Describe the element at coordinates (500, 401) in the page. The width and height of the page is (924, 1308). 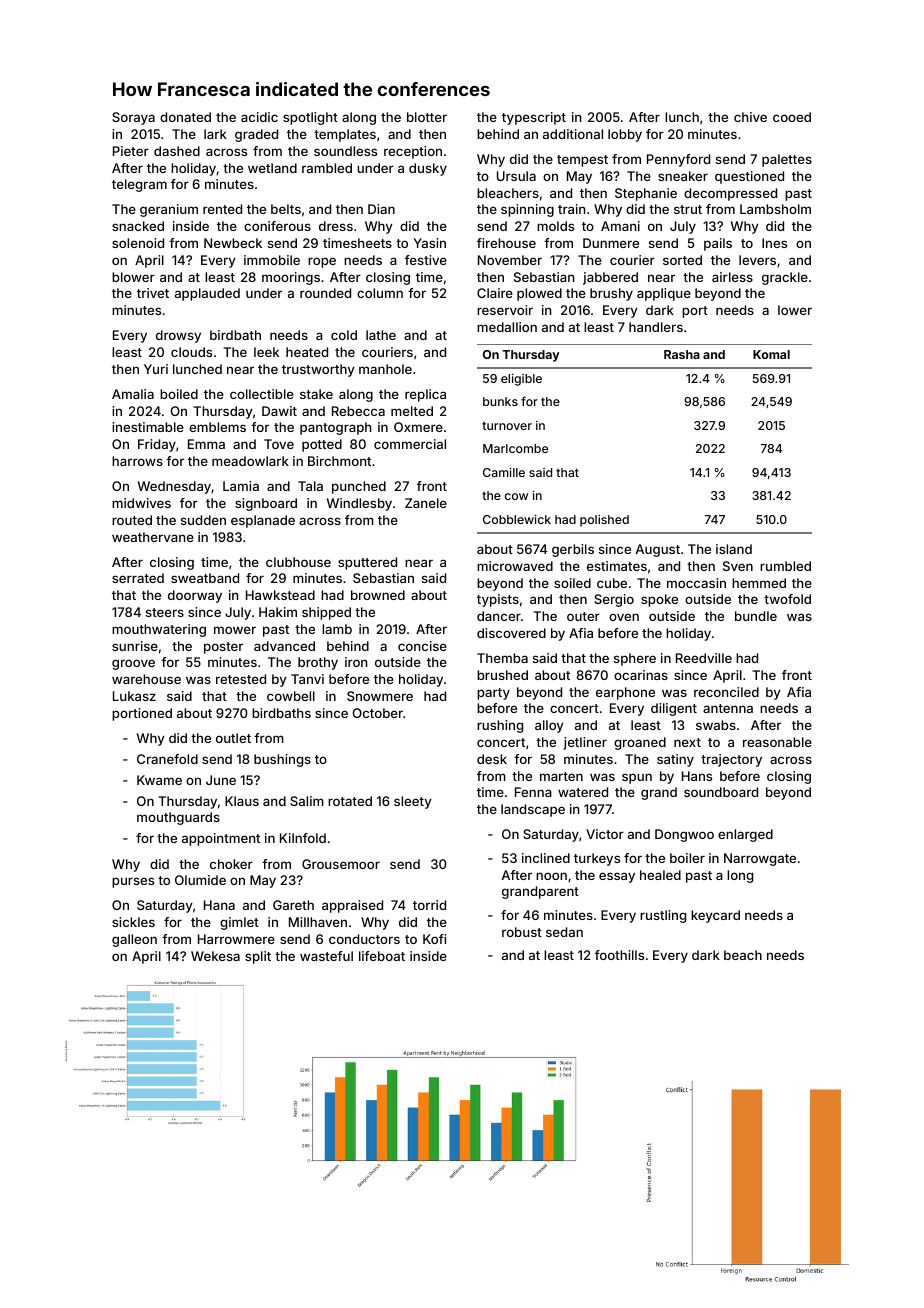
I see `bunks` at that location.
